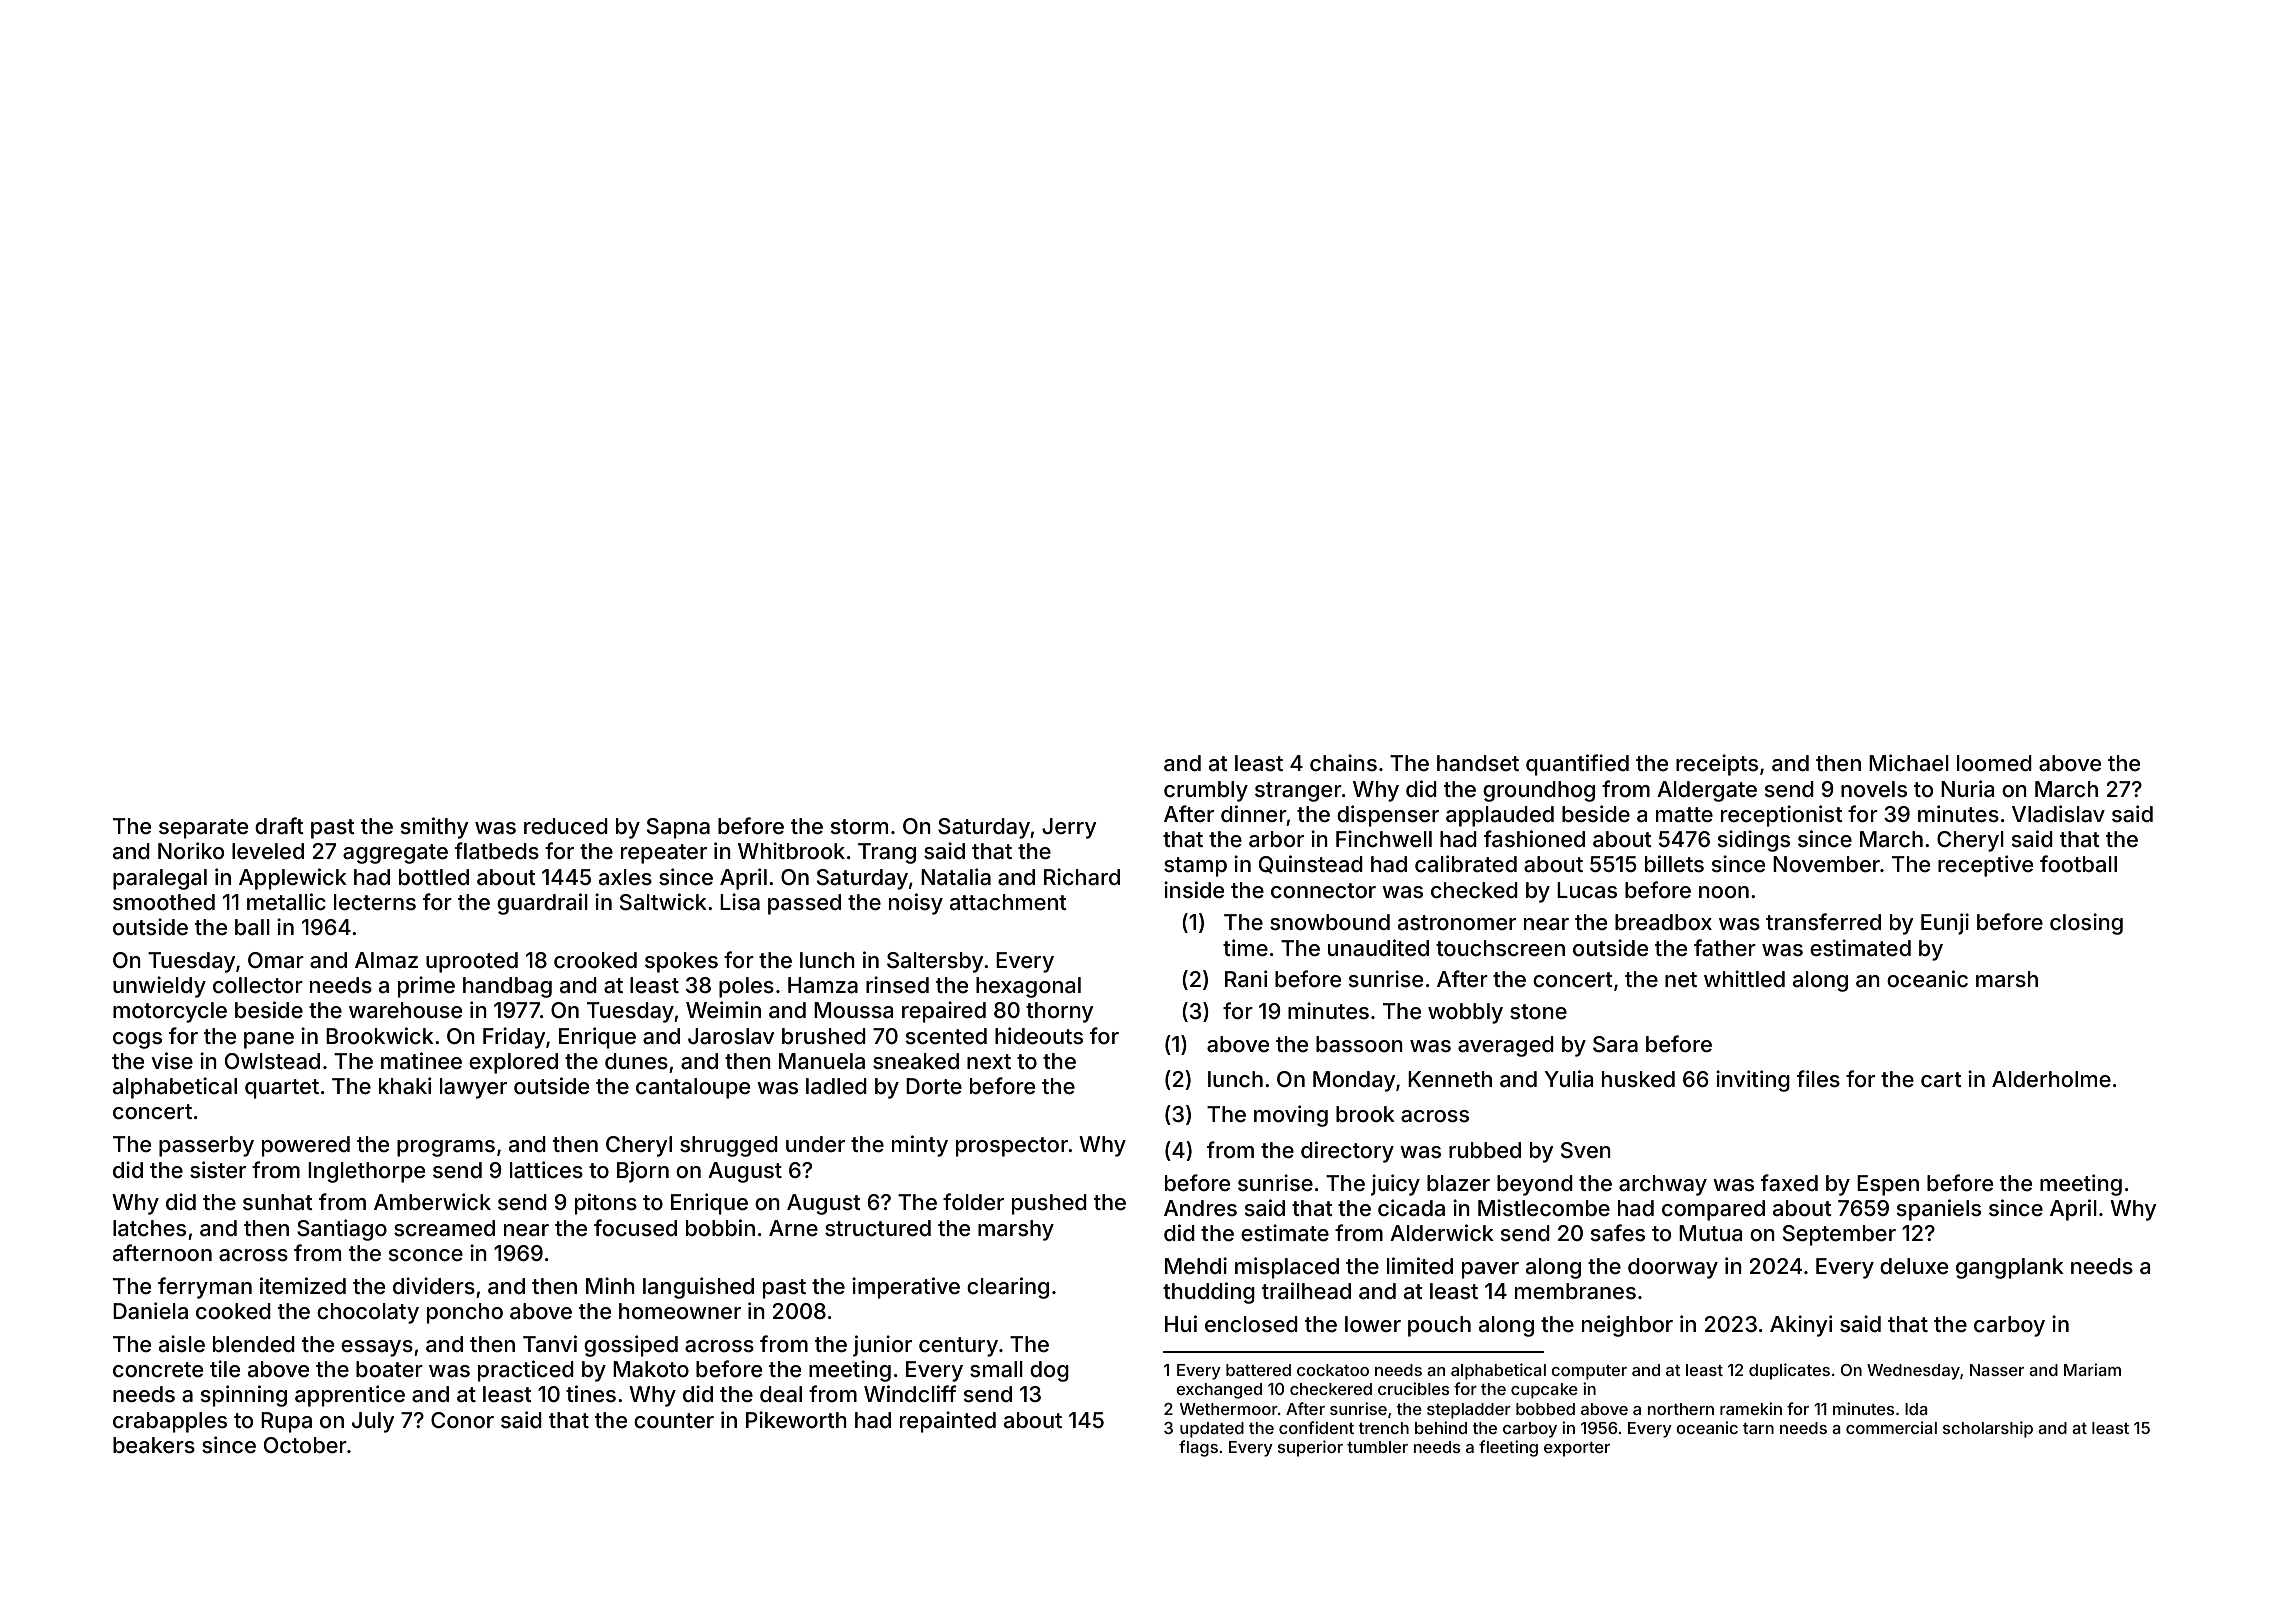 Image resolution: width=2292 pixels, height=1620 pixels. Describe the element at coordinates (465, 1313) in the image. I see `poncho` at that location.
